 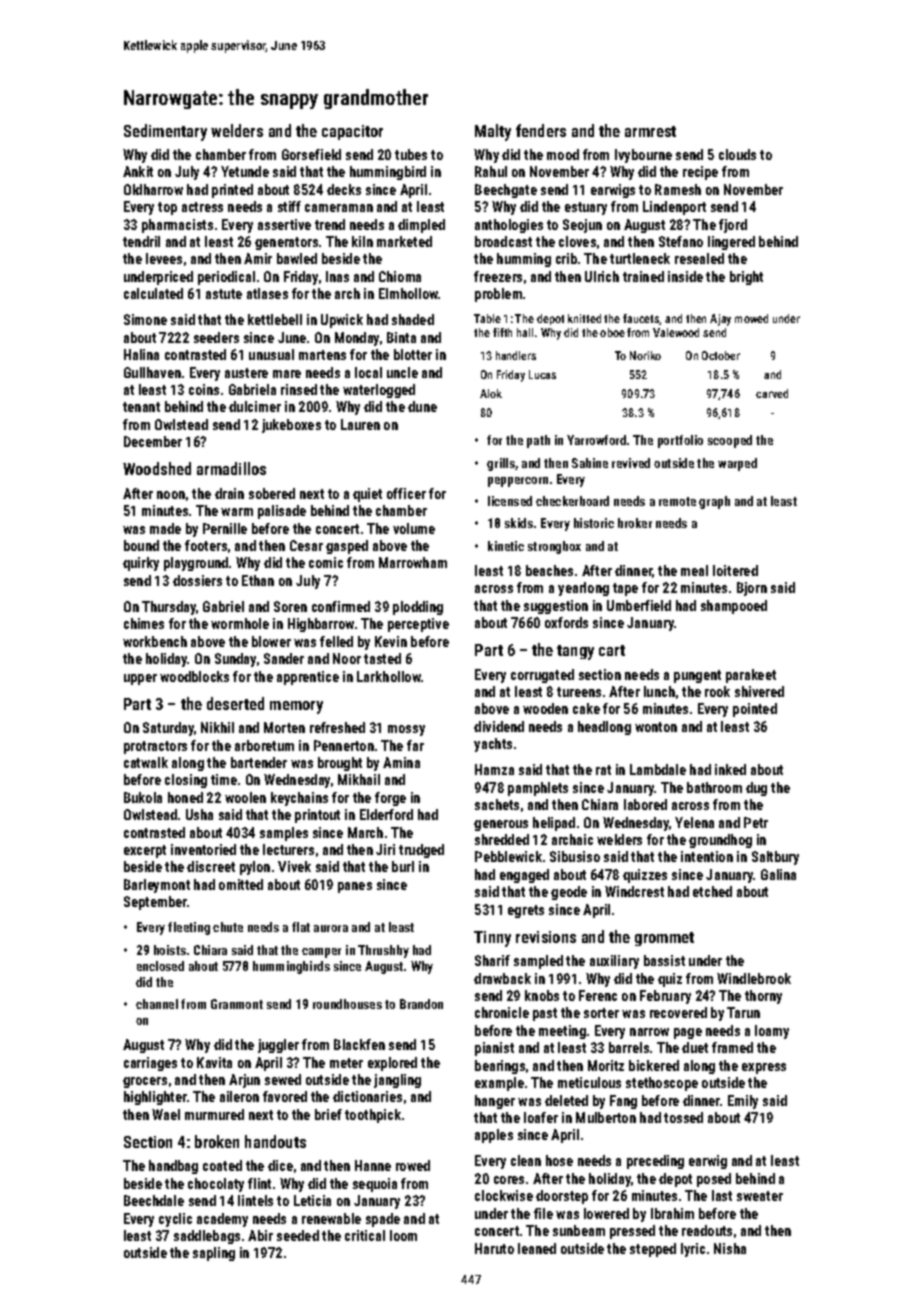 What do you see at coordinates (352, 132) in the document?
I see `capacitor` at bounding box center [352, 132].
